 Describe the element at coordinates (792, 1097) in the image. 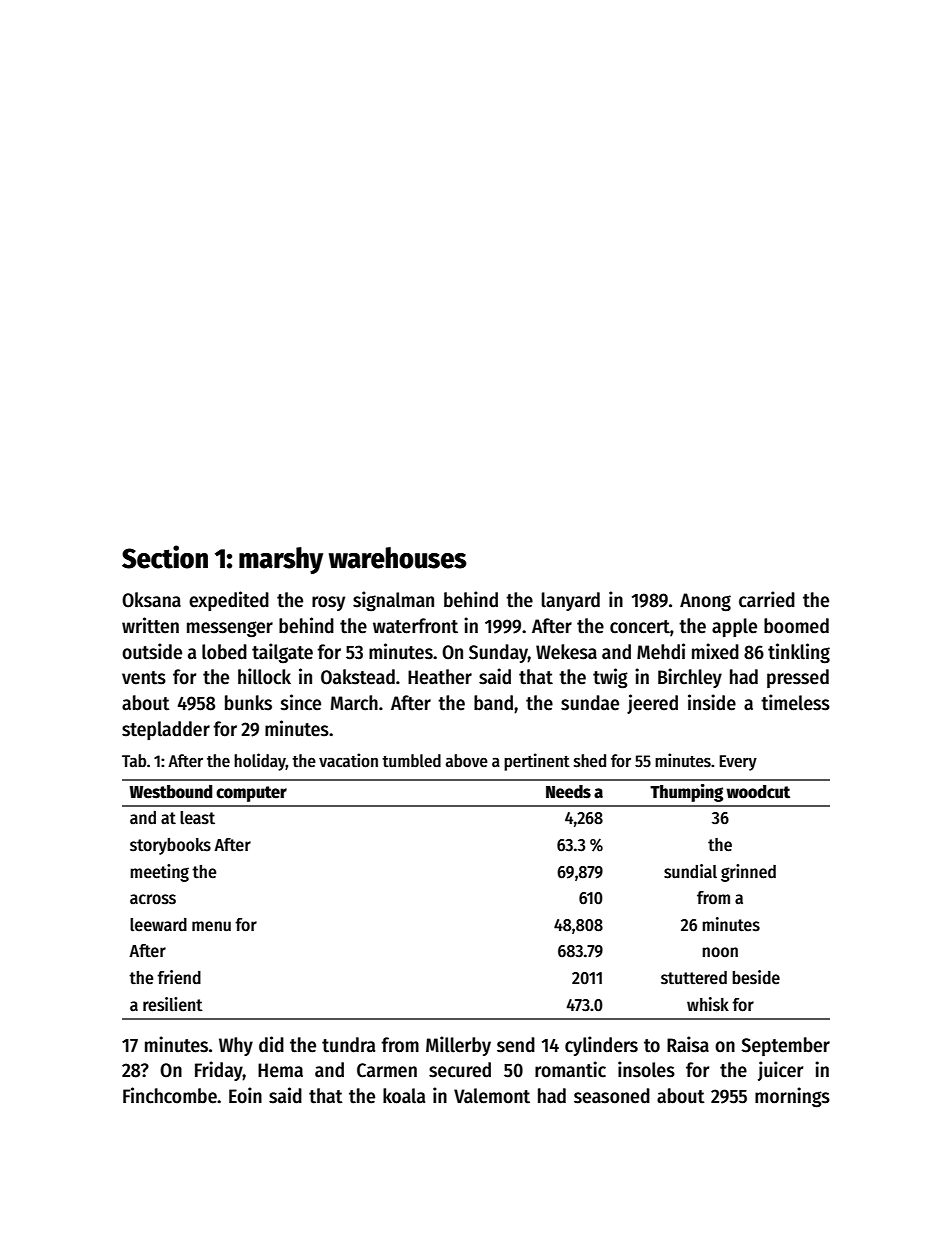

I see `mornings` at that location.
